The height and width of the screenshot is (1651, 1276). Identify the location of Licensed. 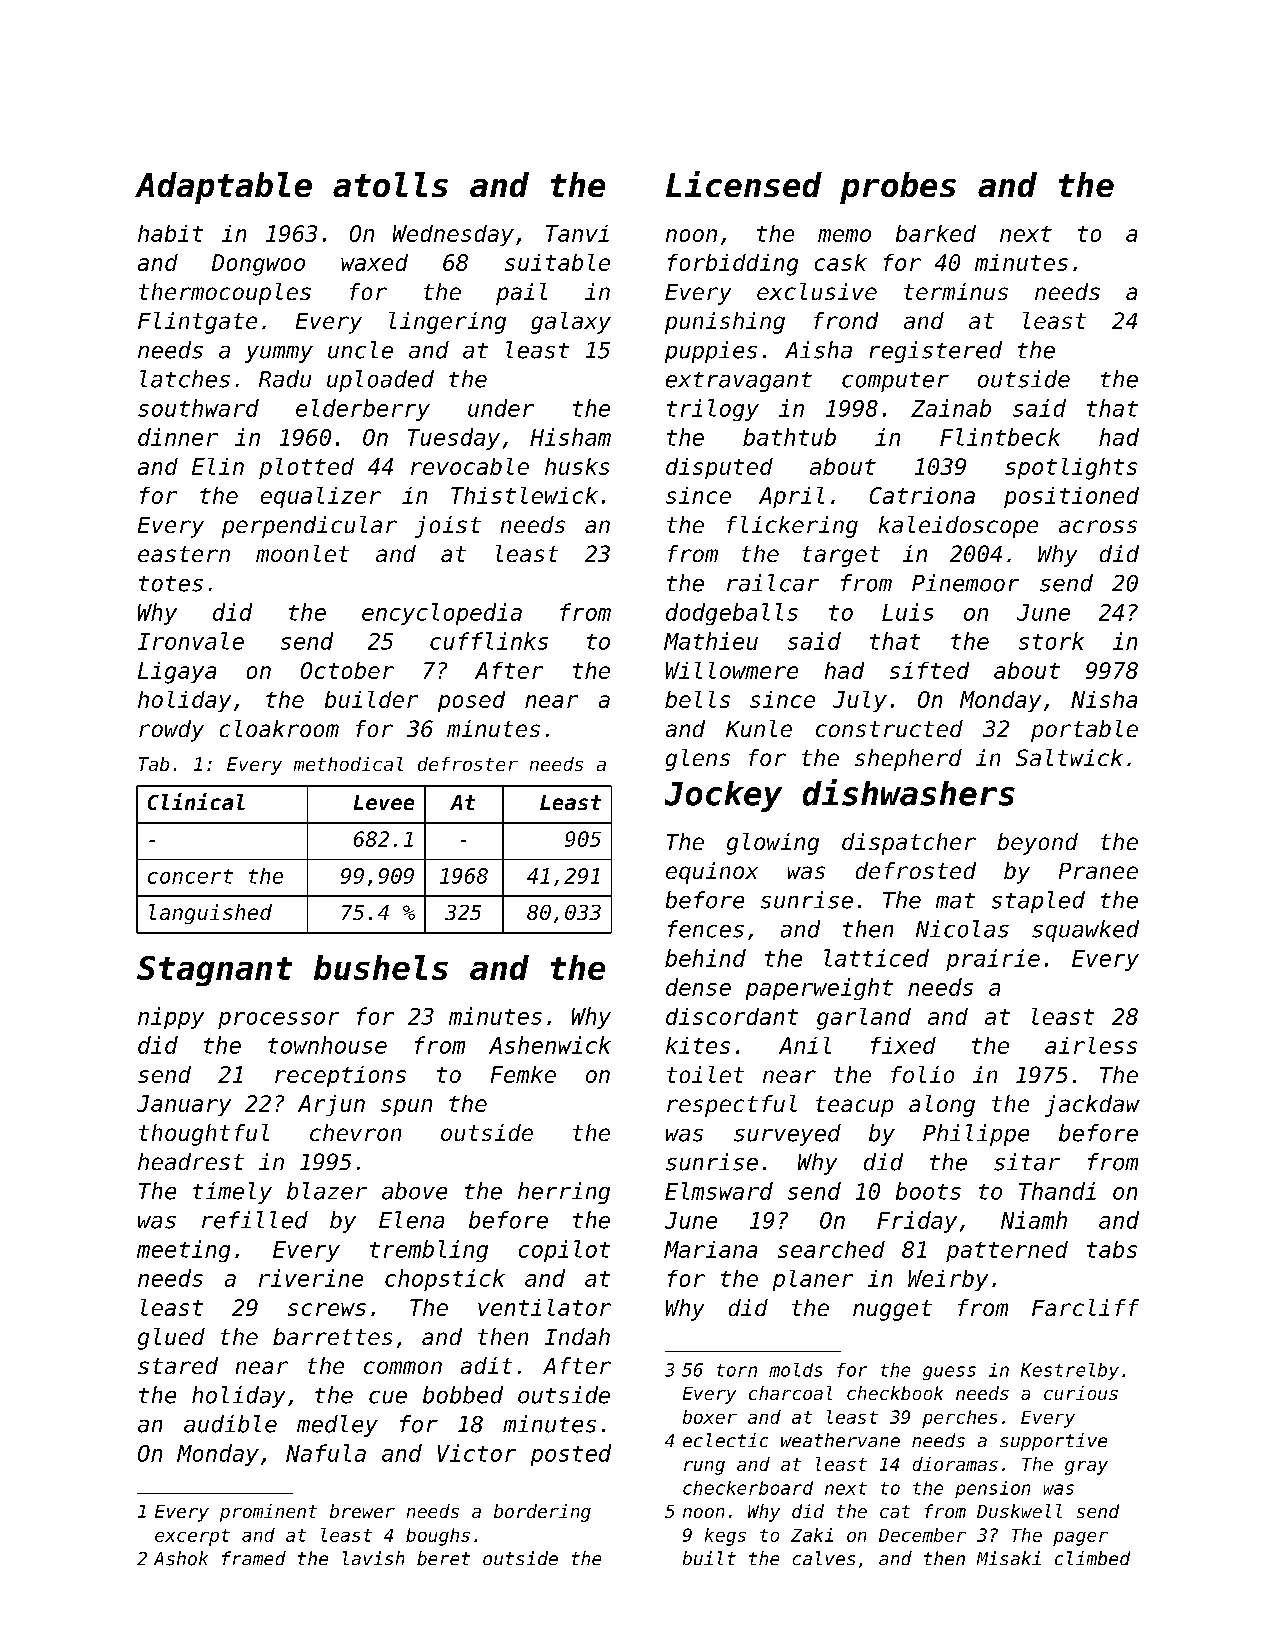
(744, 184).
